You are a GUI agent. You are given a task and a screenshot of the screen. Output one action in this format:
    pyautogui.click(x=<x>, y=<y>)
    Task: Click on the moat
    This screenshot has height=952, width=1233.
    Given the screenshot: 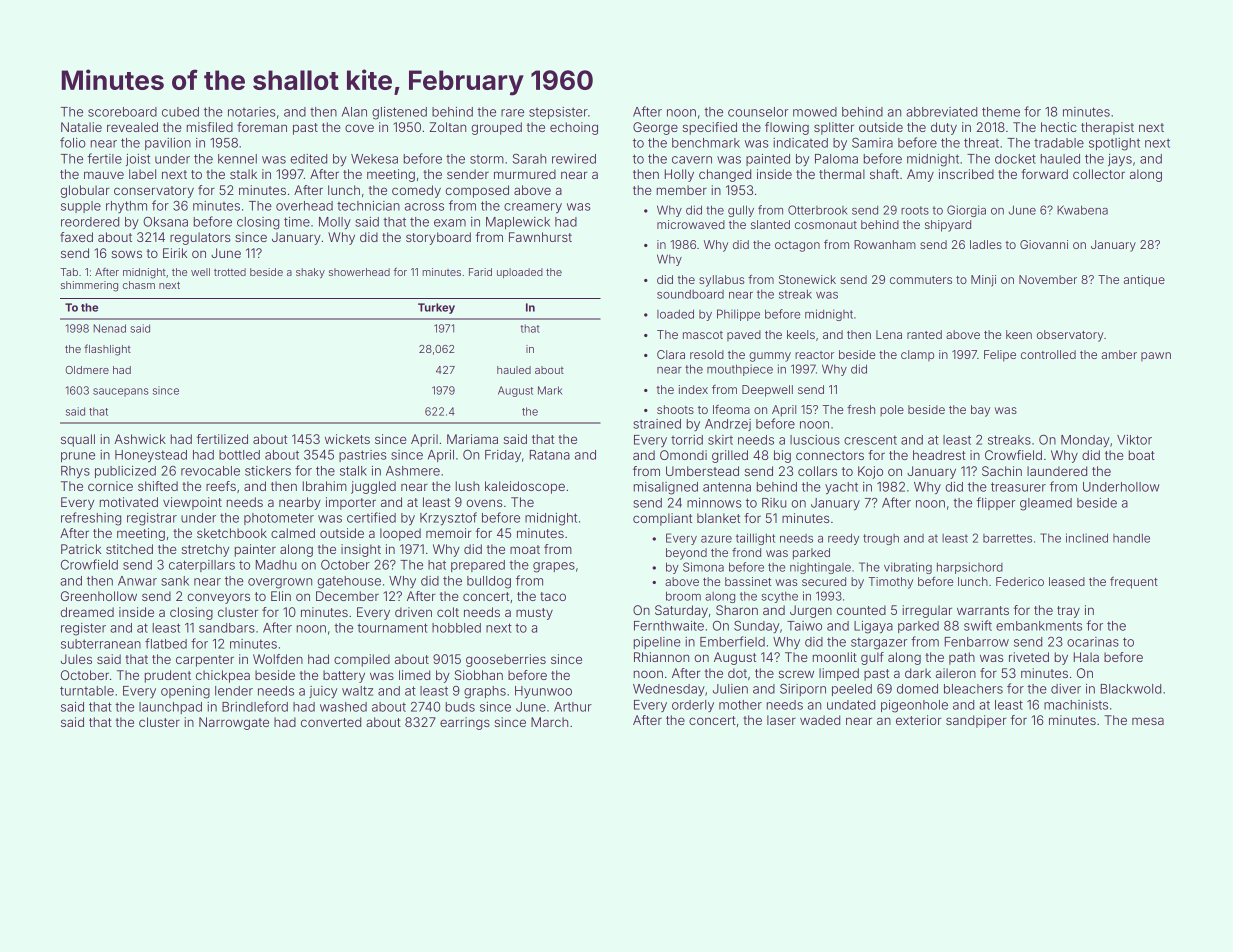 What is the action you would take?
    pyautogui.click(x=525, y=549)
